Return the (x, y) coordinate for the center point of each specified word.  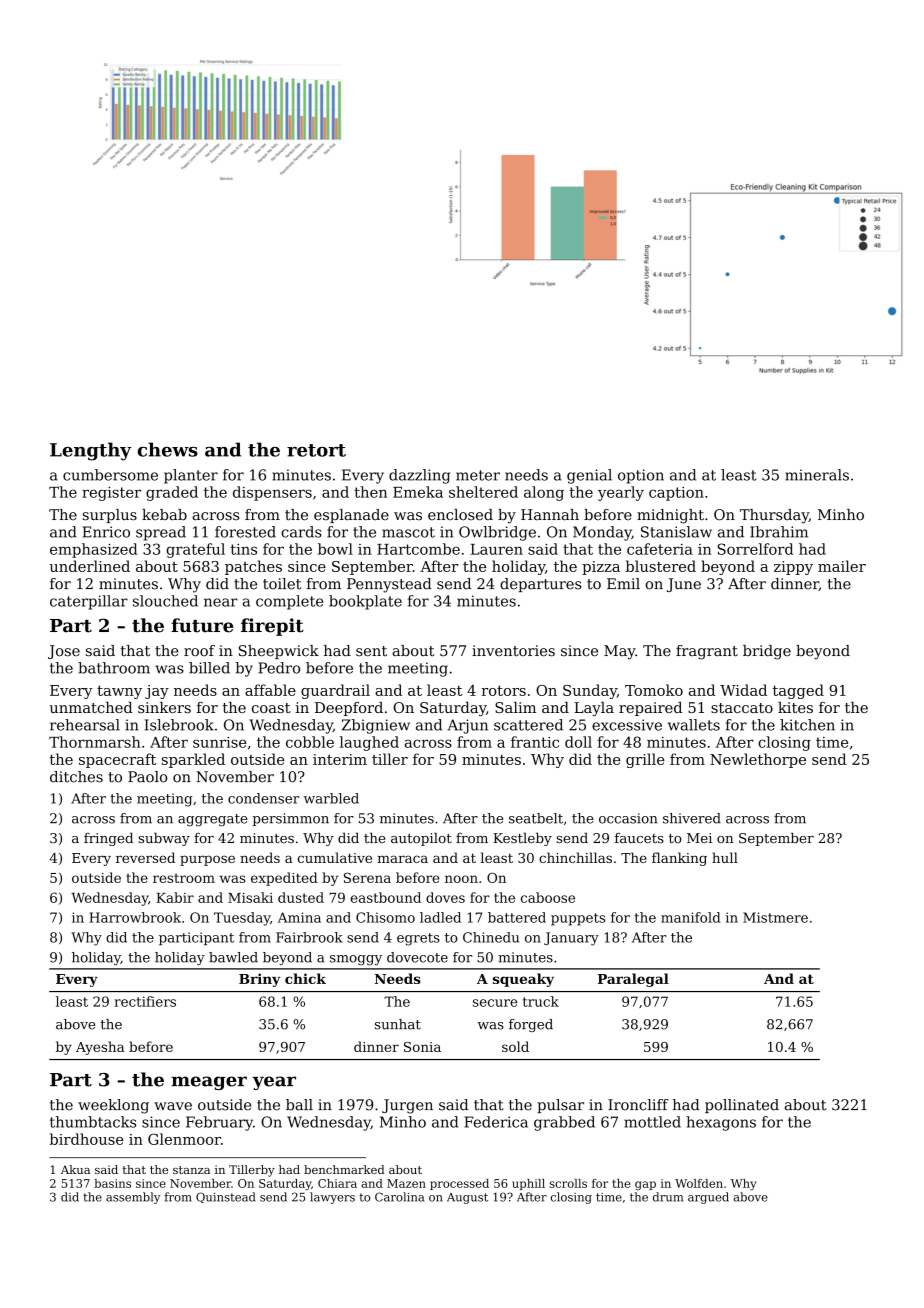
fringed (108, 839)
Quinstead (225, 1197)
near (221, 602)
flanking (679, 859)
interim (340, 759)
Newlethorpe (758, 760)
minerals (817, 475)
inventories (513, 651)
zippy (793, 568)
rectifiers (145, 1001)
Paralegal (633, 980)
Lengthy (91, 451)
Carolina (399, 1197)
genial (589, 476)
